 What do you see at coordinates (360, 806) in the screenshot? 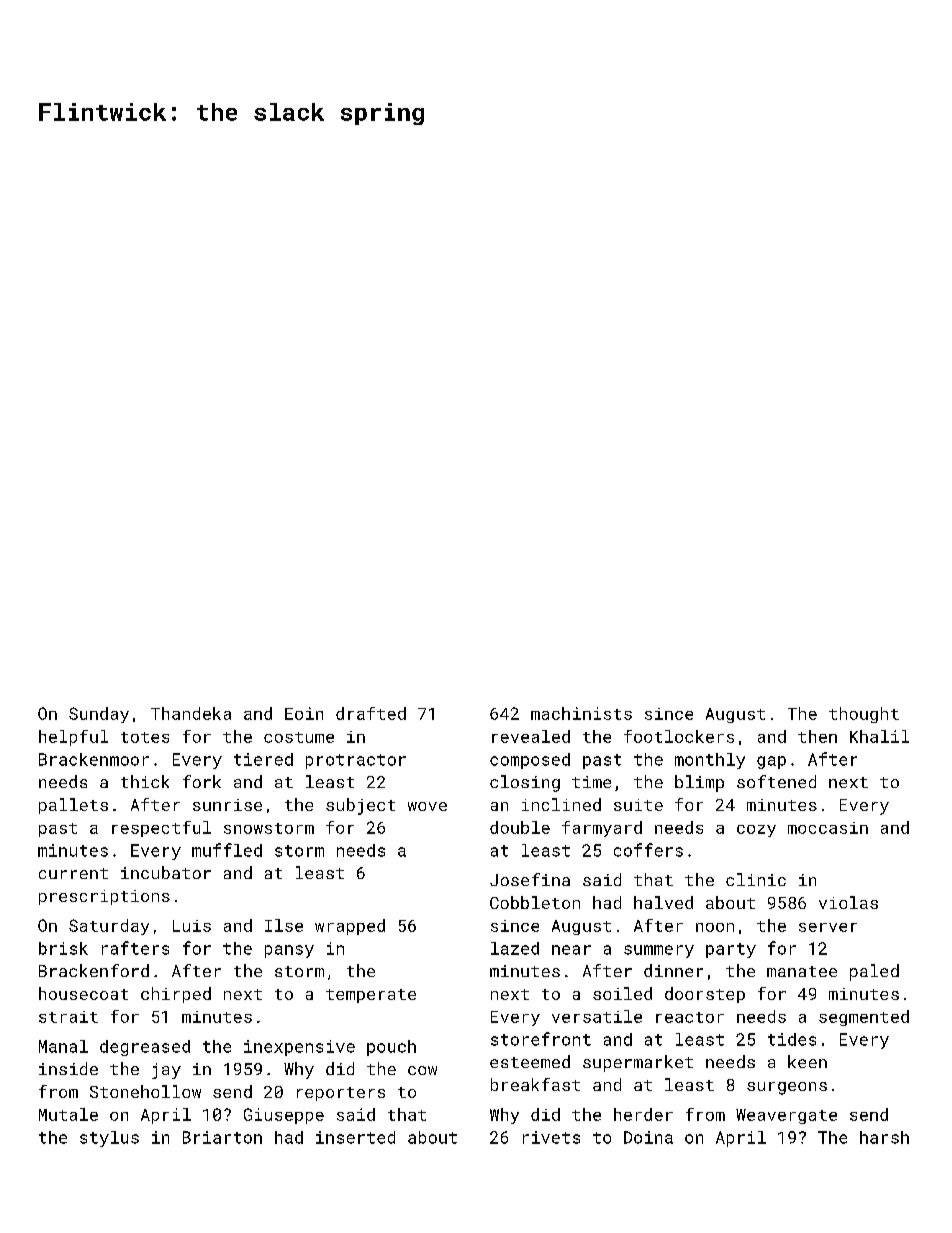
I see `subject` at bounding box center [360, 806].
